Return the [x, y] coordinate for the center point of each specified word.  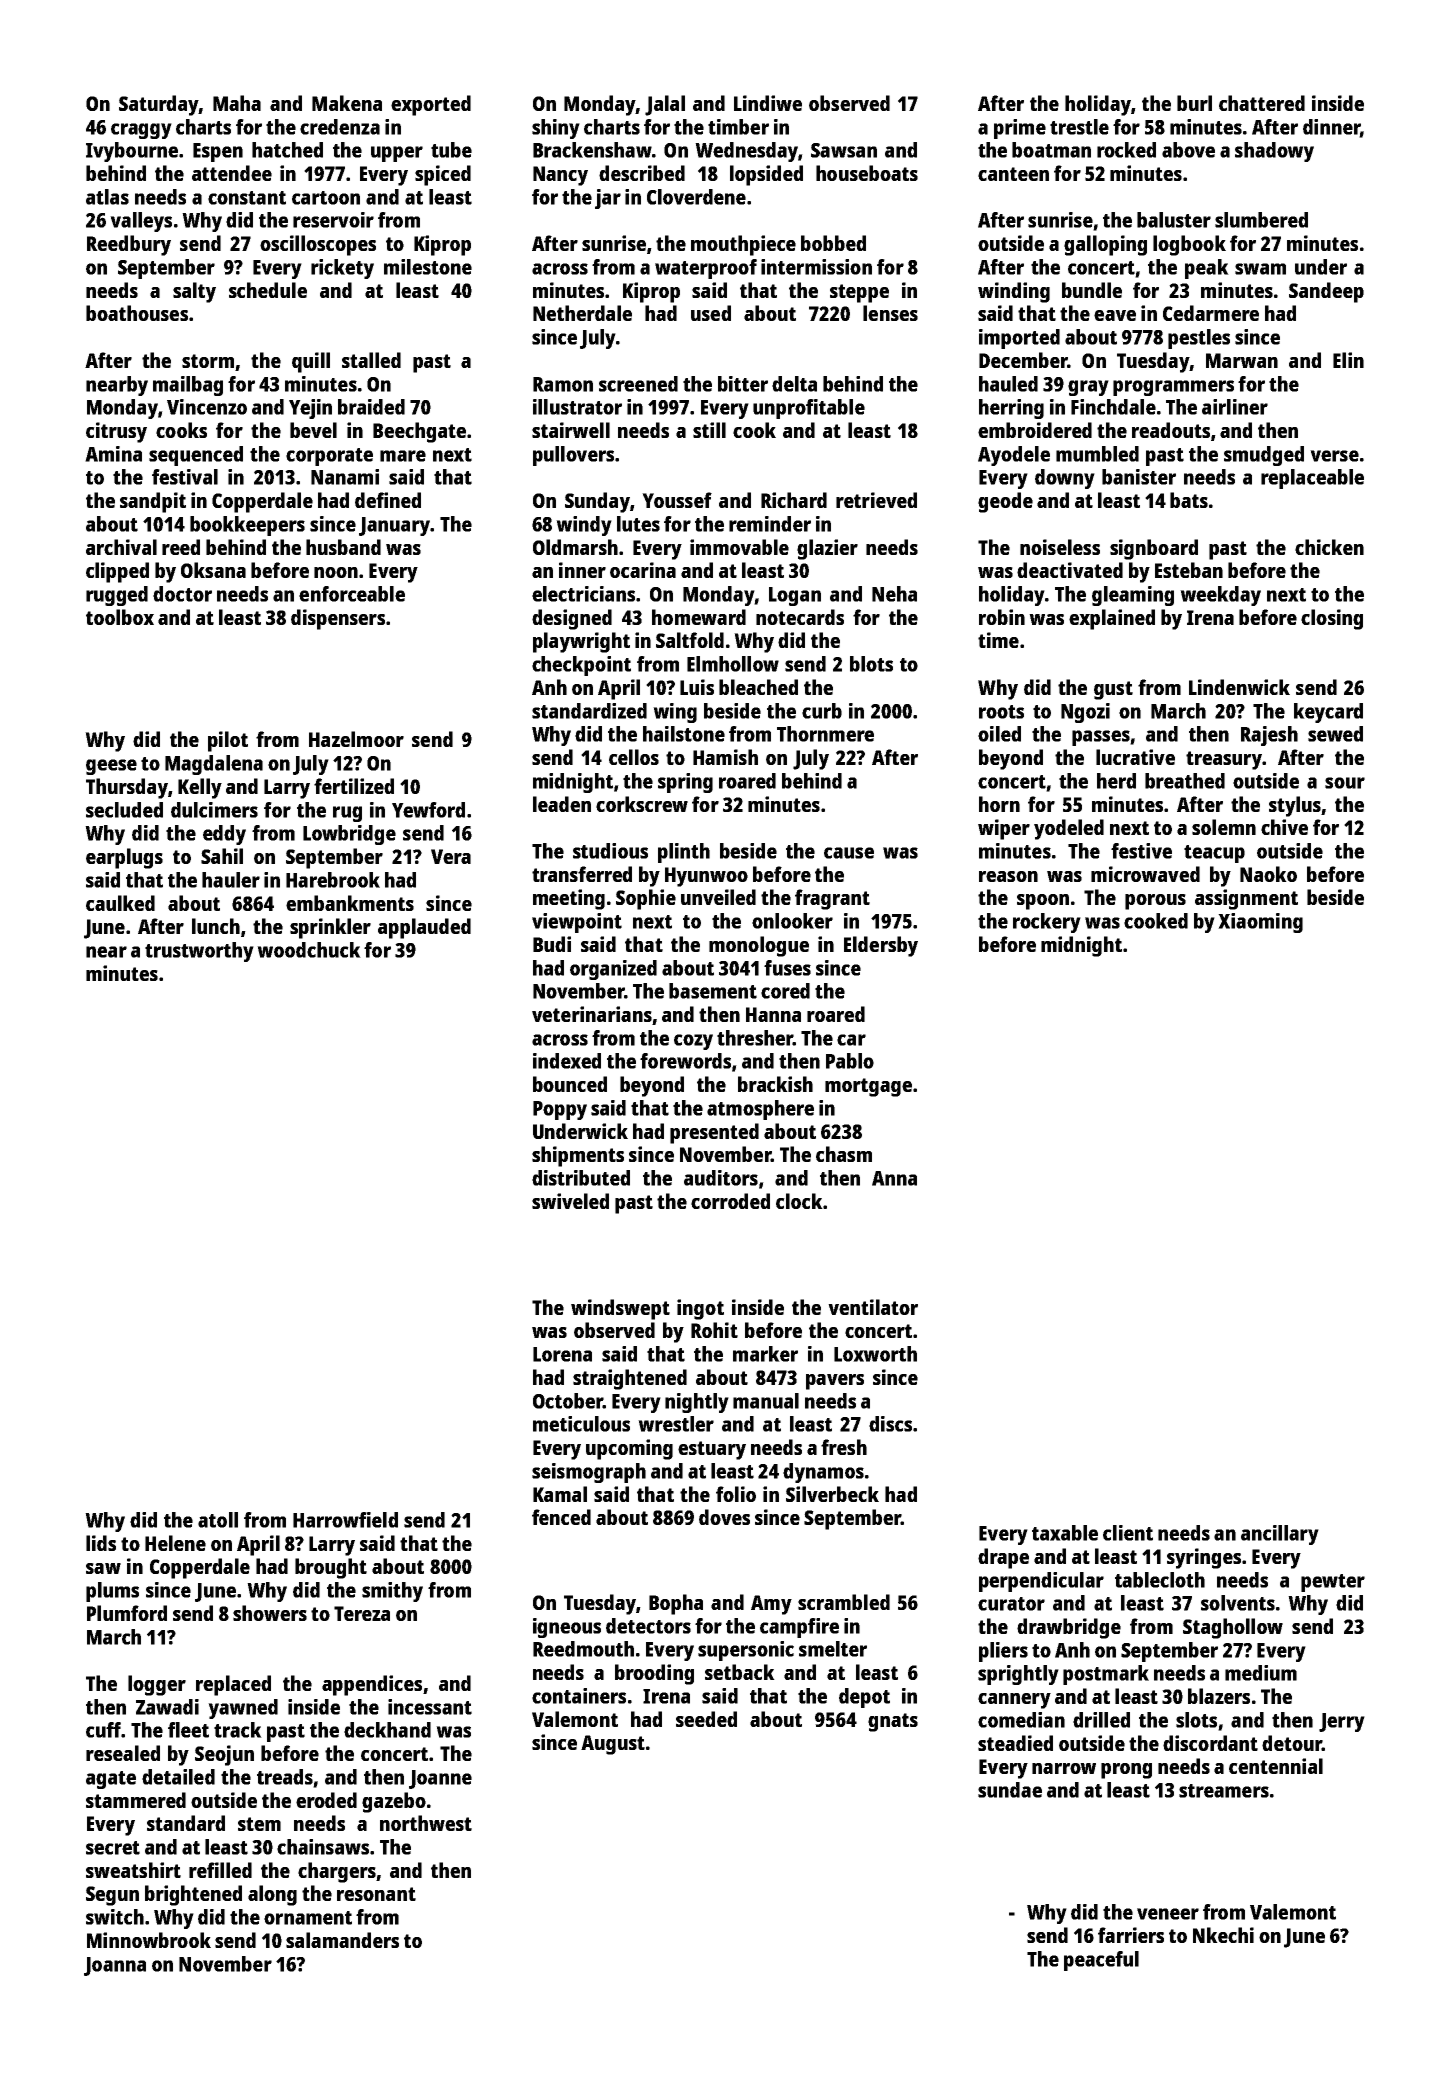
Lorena [562, 1354]
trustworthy [199, 952]
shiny [556, 129]
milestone [428, 267]
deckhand [387, 1730]
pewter [1333, 1583]
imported [1019, 339]
